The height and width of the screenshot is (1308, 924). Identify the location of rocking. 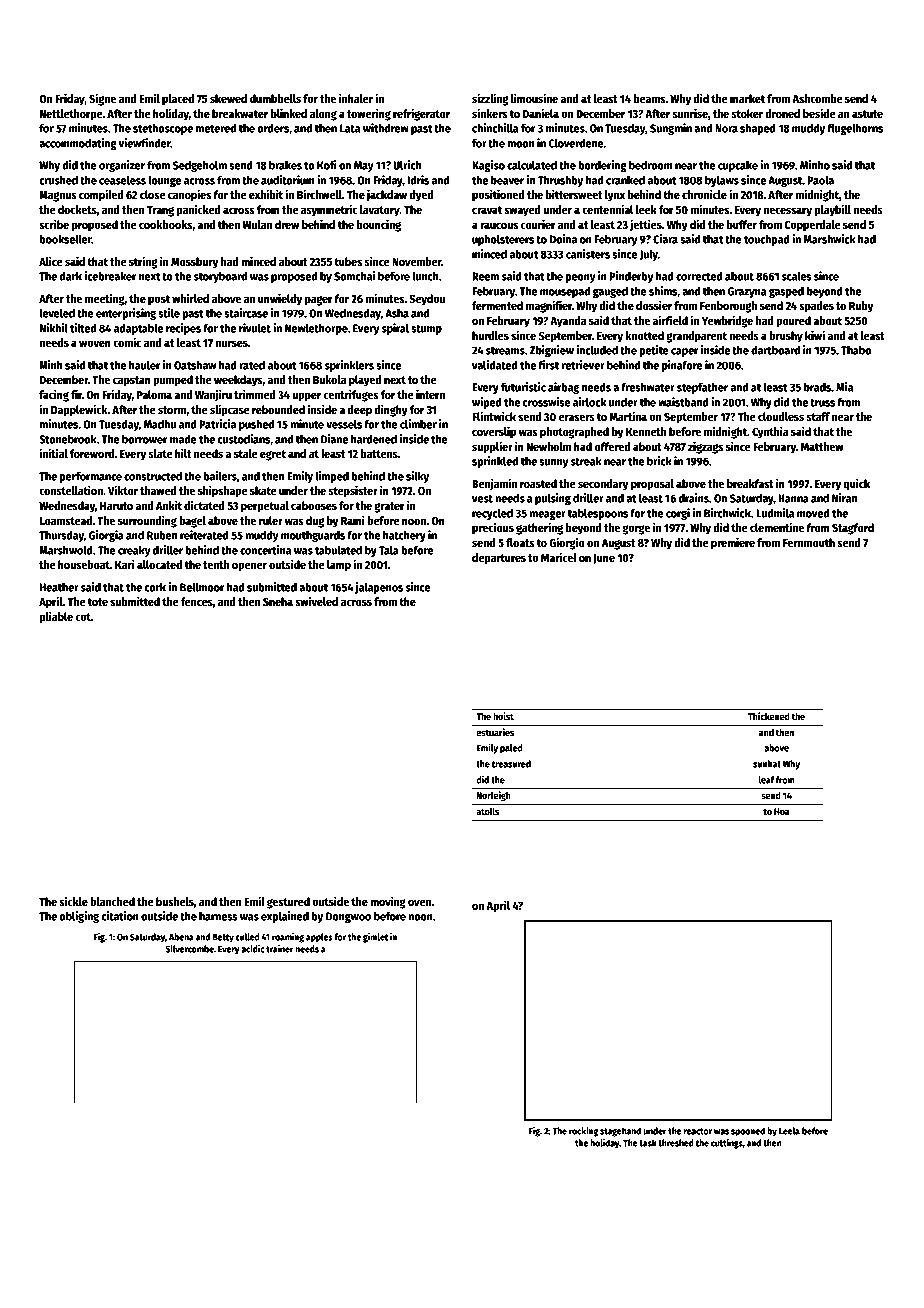
(583, 1132).
